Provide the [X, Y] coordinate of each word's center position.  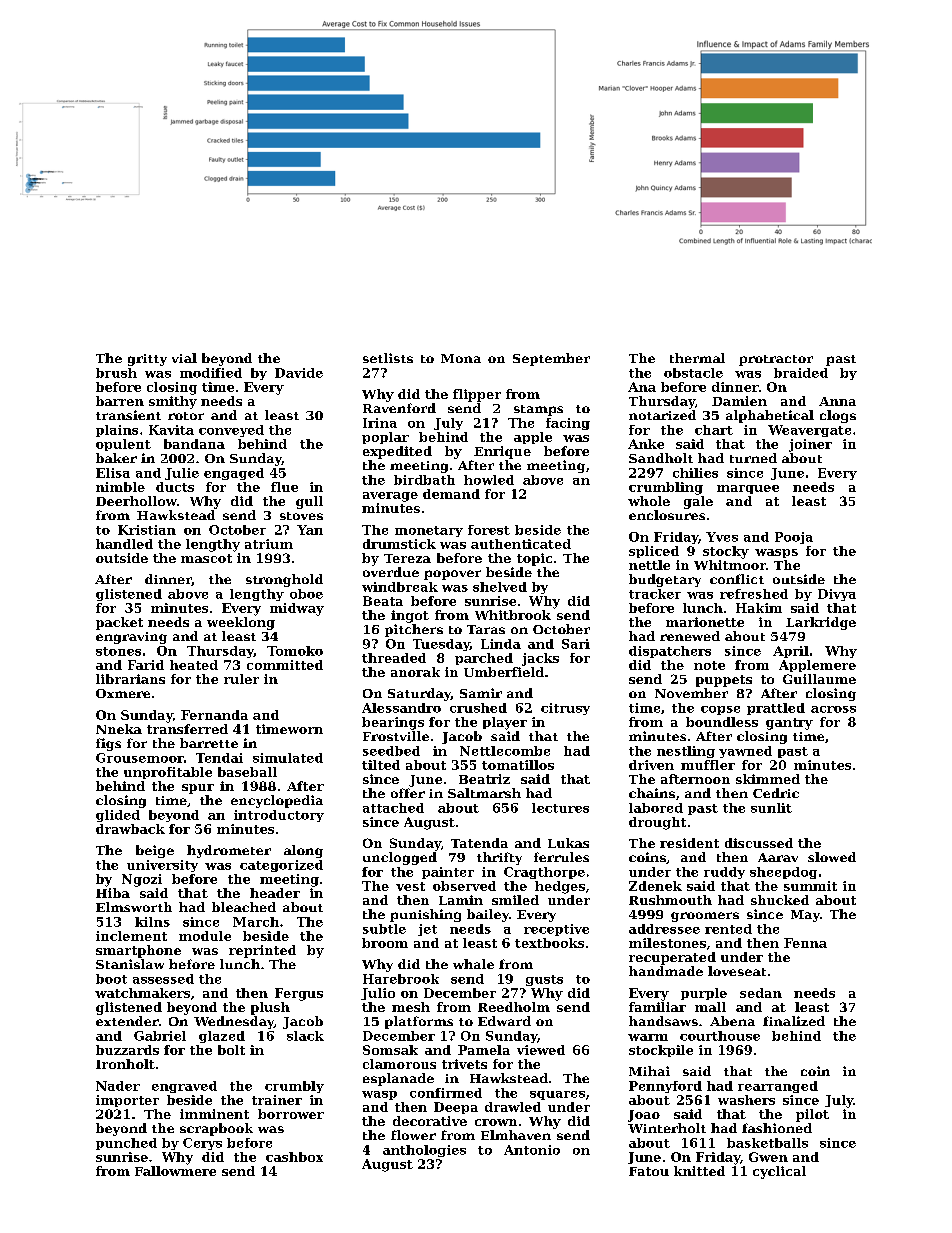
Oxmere [123, 693]
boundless [722, 722]
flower [413, 1135]
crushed [478, 708]
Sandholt [661, 458]
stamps [538, 410]
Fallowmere [175, 1171]
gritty [147, 360]
